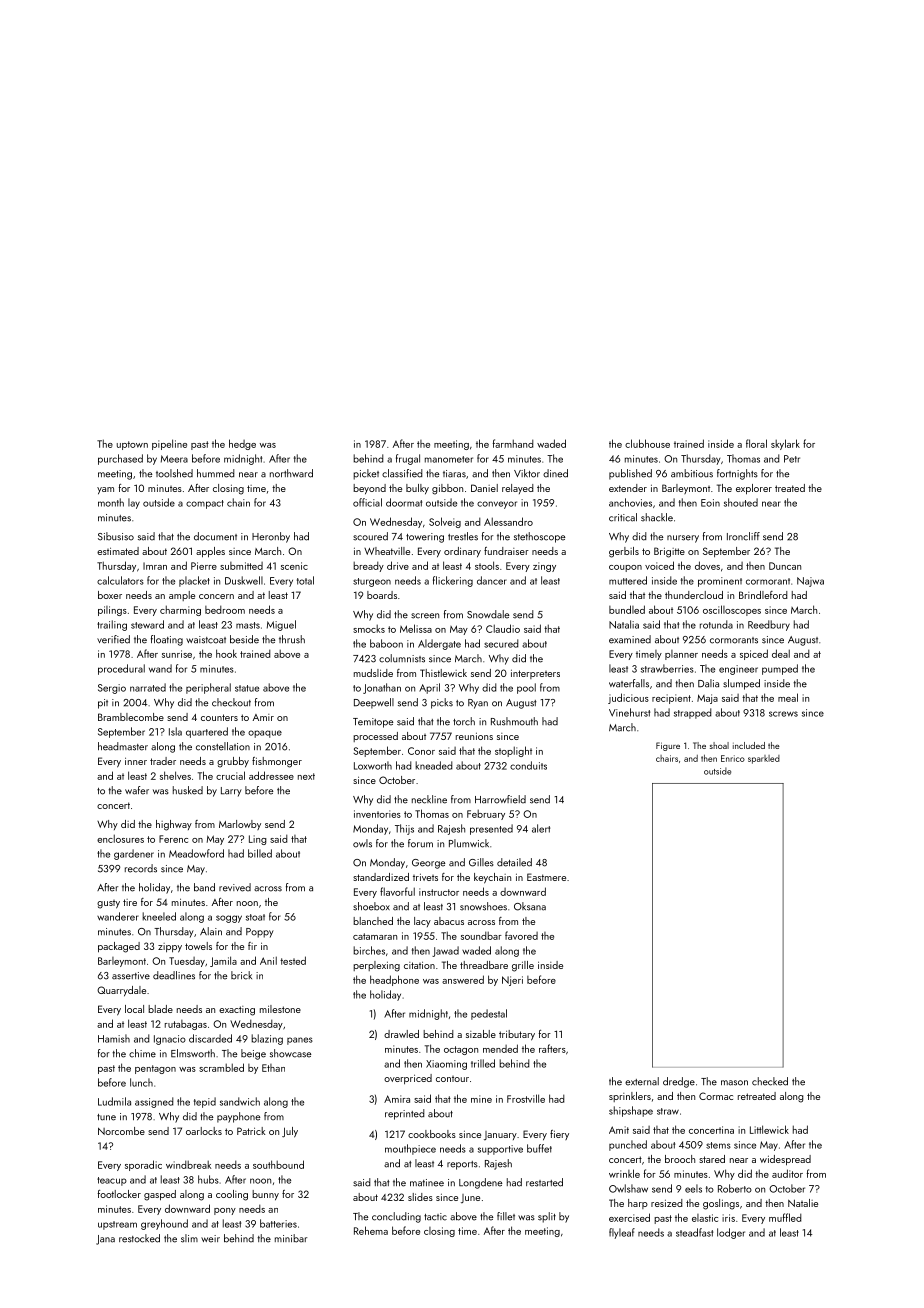 The width and height of the image is (924, 1308). I want to click on local, so click(134, 1009).
